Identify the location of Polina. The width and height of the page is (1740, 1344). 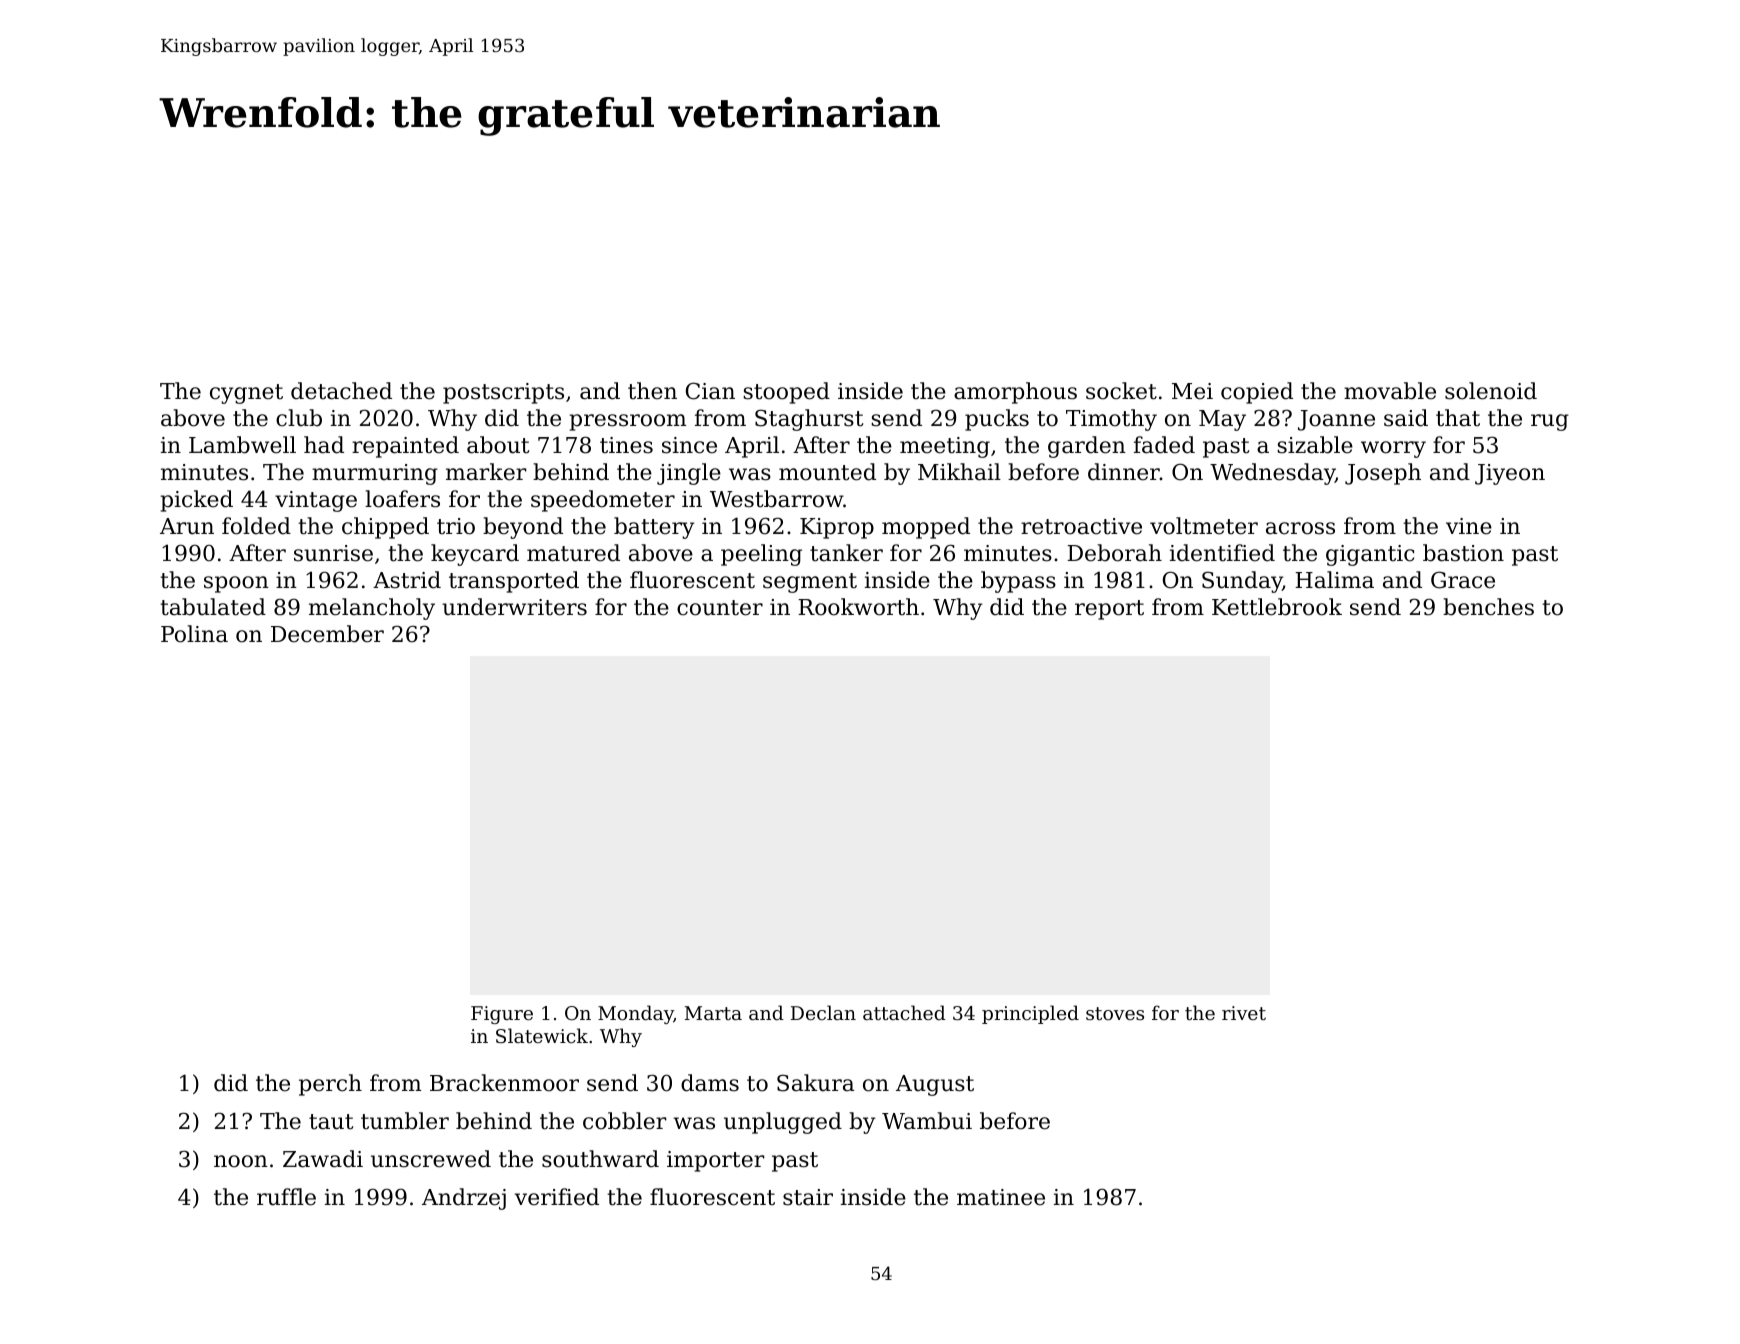
(194, 634).
